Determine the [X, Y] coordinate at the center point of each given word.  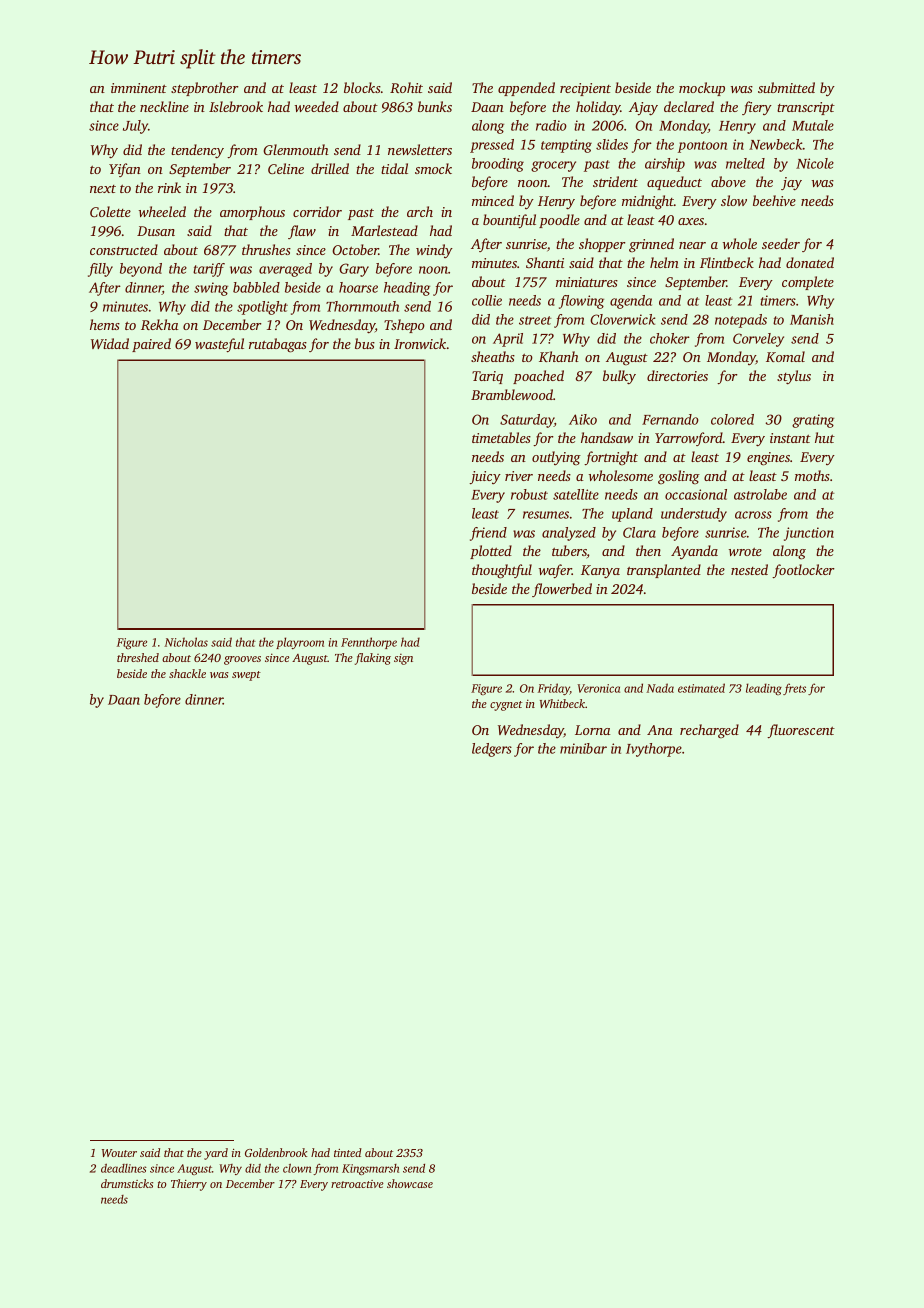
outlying [556, 458]
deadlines [124, 1168]
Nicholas [186, 642]
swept [246, 676]
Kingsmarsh [370, 1169]
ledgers [492, 750]
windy [434, 251]
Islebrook [236, 106]
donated [810, 262]
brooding [498, 165]
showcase [410, 1183]
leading [764, 689]
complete [808, 283]
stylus [794, 377]
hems [105, 324]
